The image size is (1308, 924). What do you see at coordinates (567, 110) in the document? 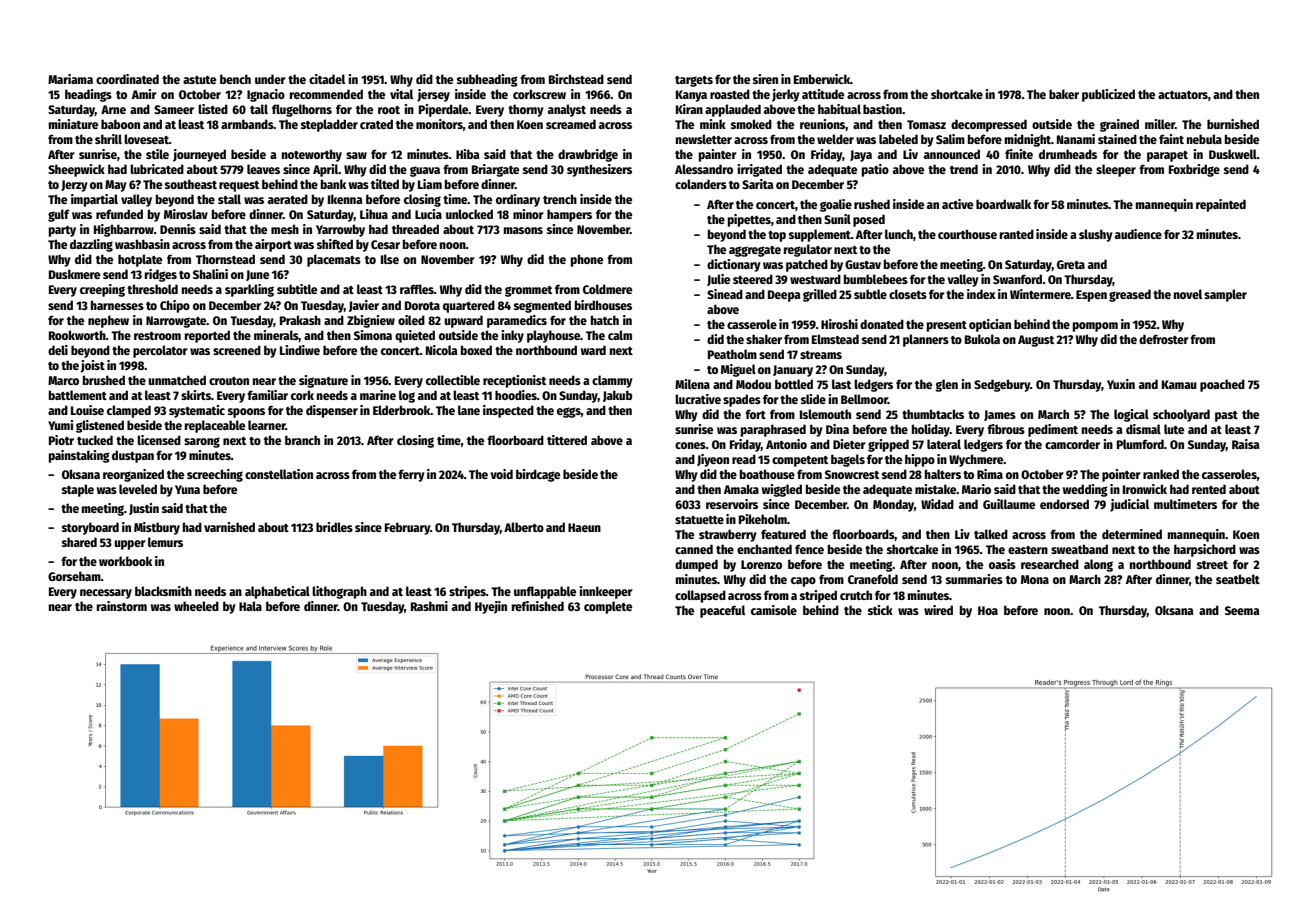
I see `analyst` at bounding box center [567, 110].
